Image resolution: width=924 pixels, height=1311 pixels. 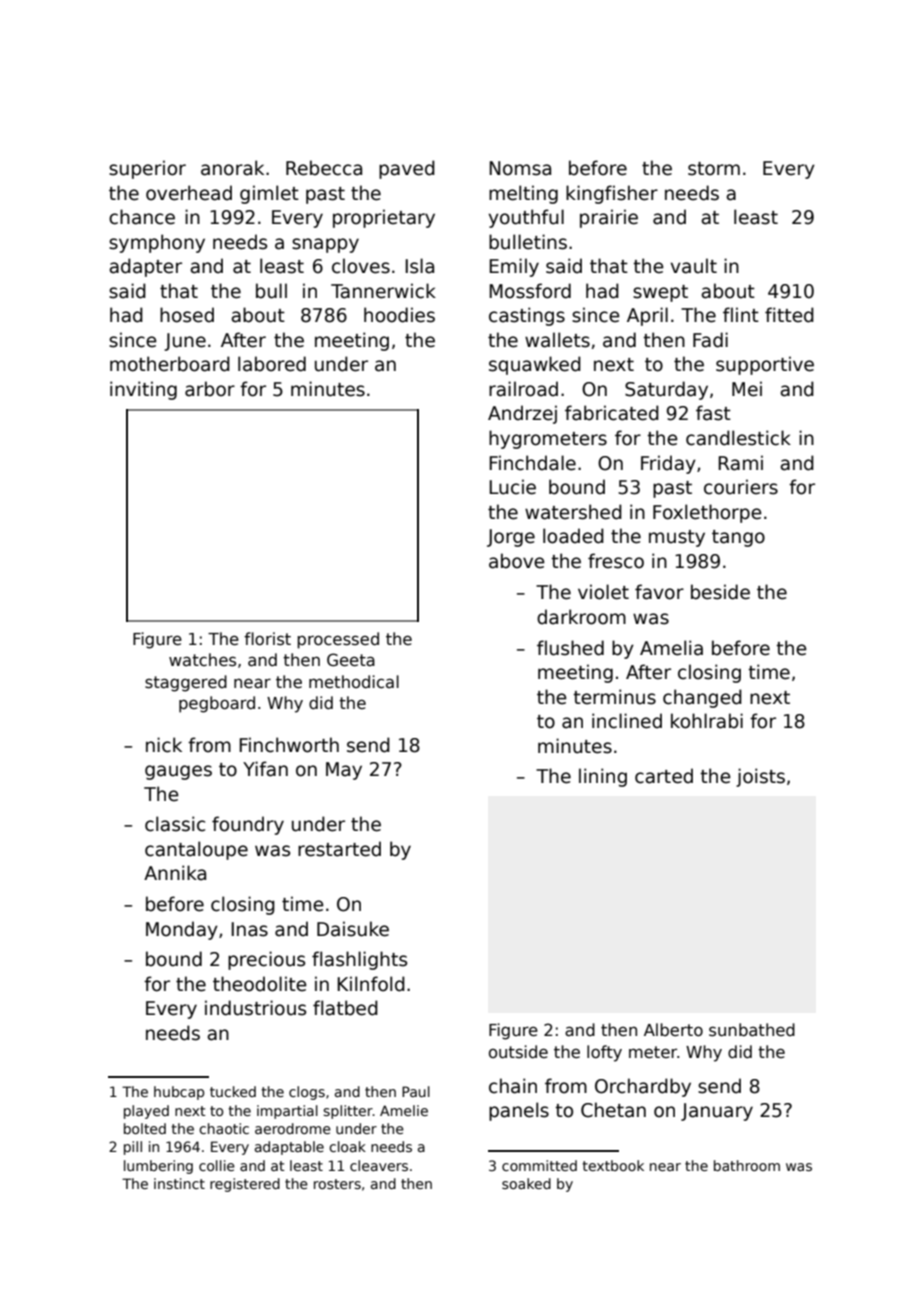 What do you see at coordinates (133, 1148) in the image?
I see `pill` at bounding box center [133, 1148].
